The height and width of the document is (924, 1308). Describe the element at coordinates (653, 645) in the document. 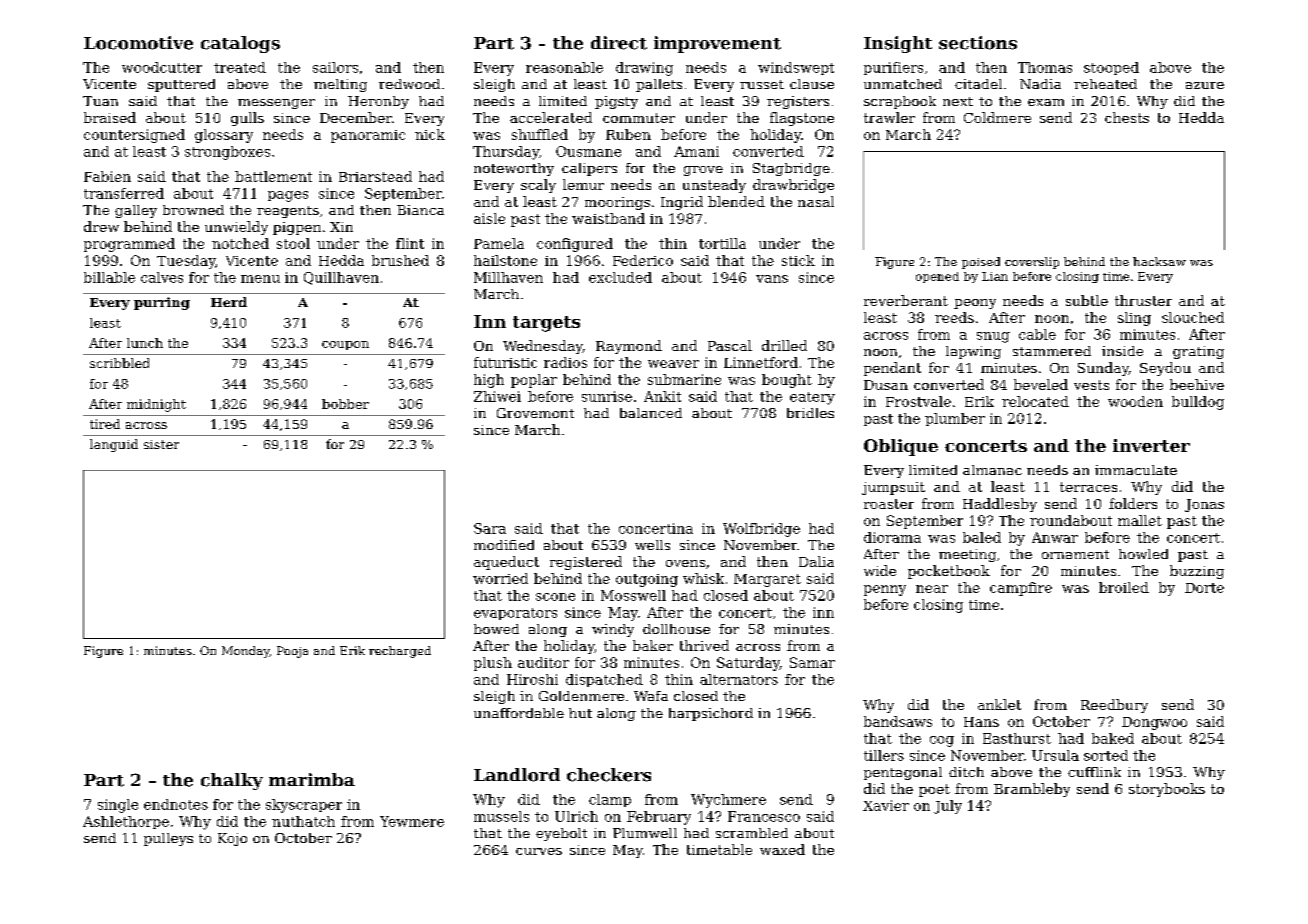

I see `baker` at that location.
